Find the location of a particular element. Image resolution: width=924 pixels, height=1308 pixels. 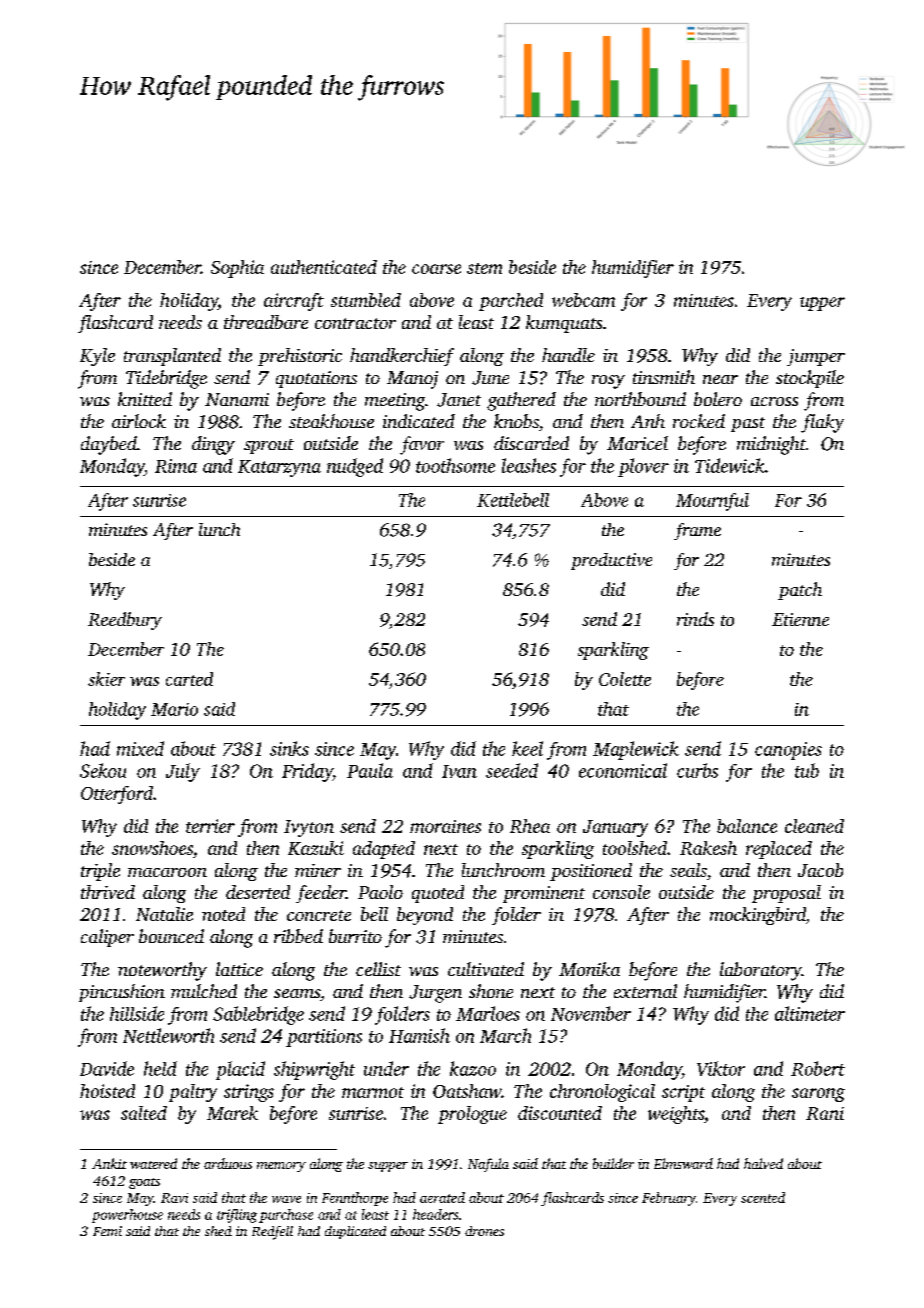

Sophia is located at coordinates (237, 269).
